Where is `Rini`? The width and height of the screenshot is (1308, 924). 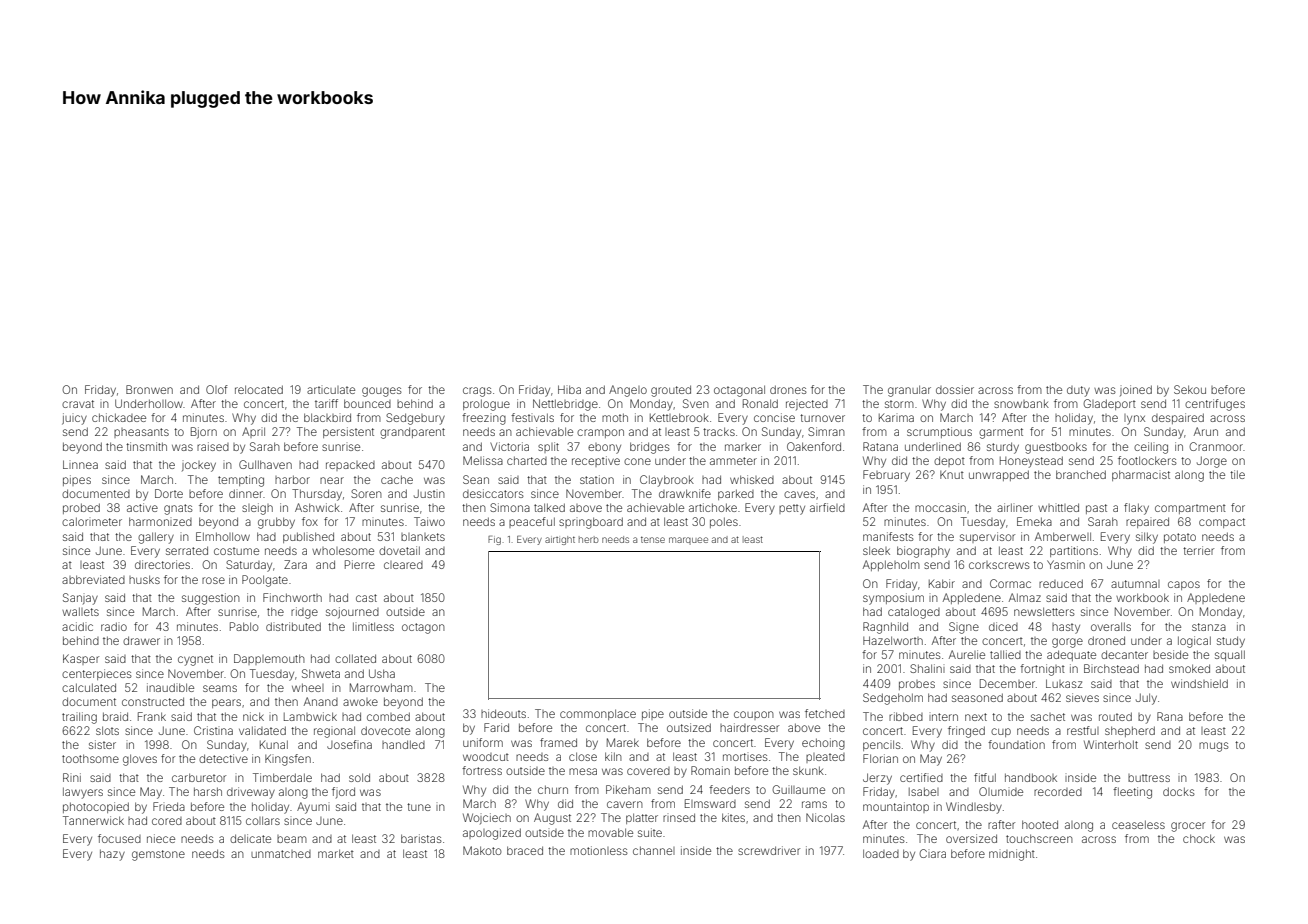 Rini is located at coordinates (72, 777).
